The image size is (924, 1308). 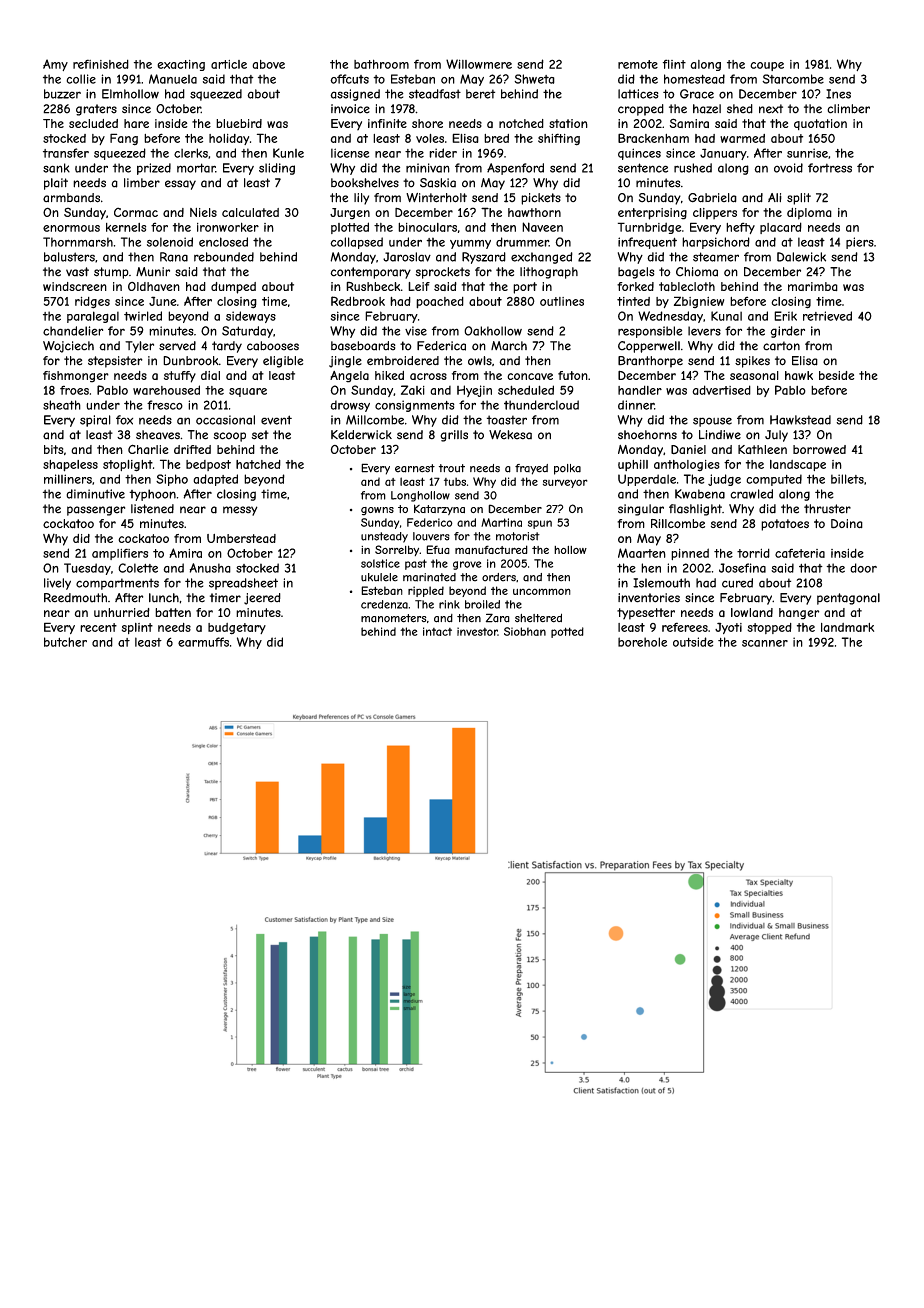 I want to click on coupe, so click(x=767, y=66).
